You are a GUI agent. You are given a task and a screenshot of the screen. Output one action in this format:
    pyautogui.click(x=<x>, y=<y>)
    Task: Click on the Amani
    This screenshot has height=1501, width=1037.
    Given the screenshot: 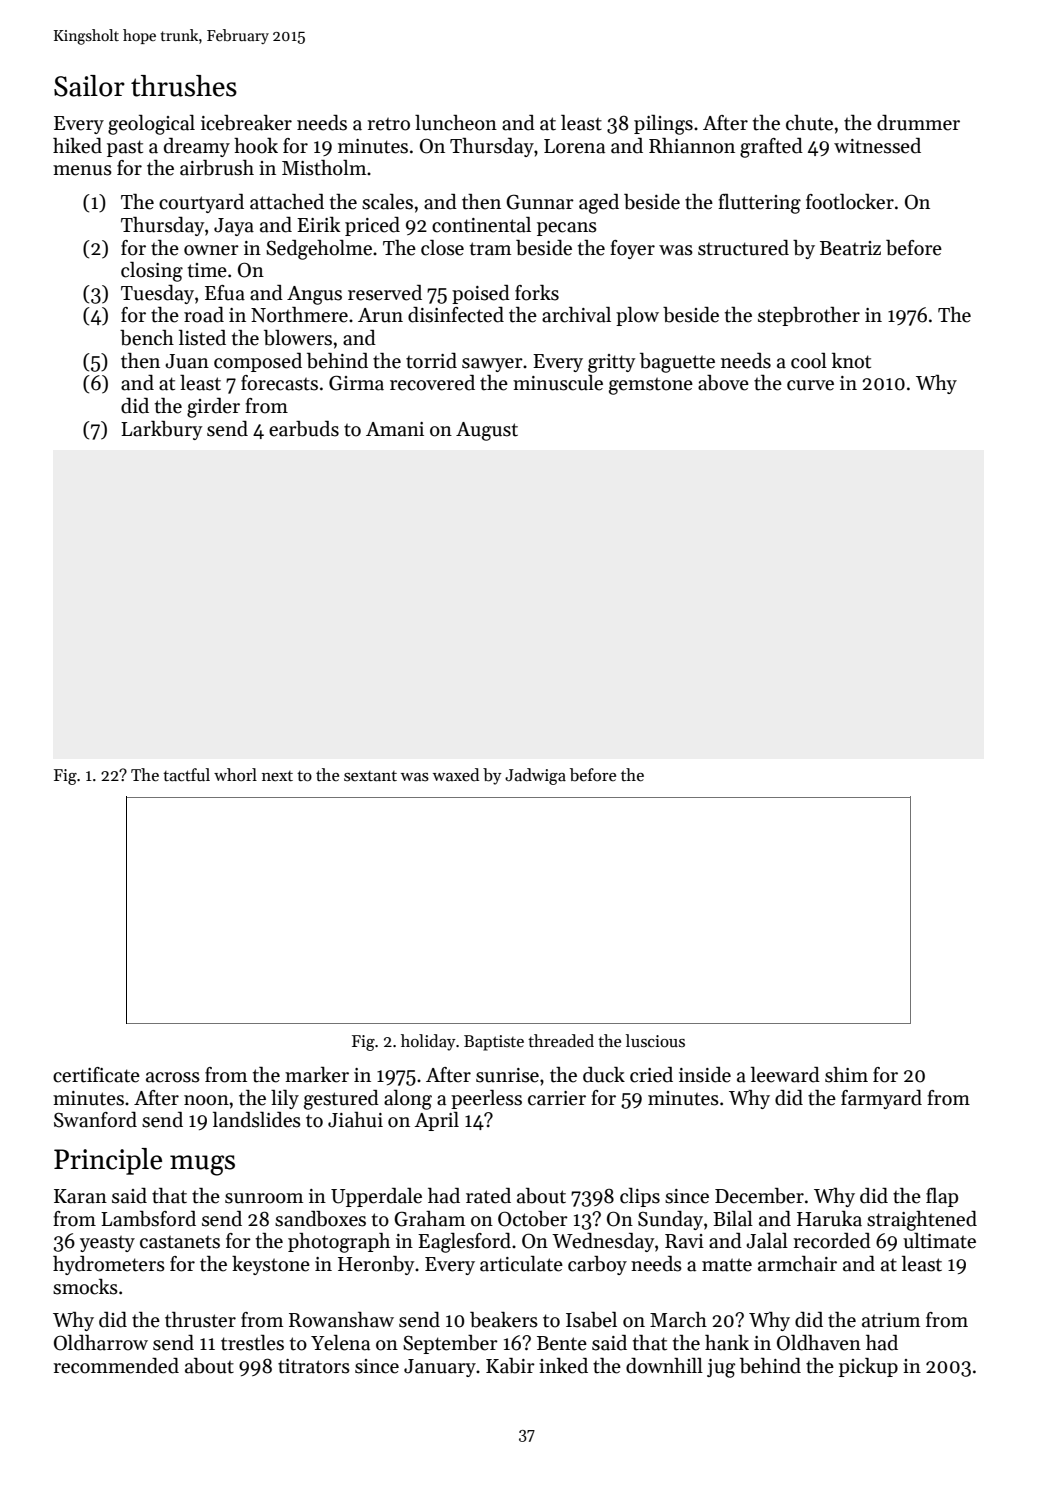 What is the action you would take?
    pyautogui.click(x=395, y=429)
